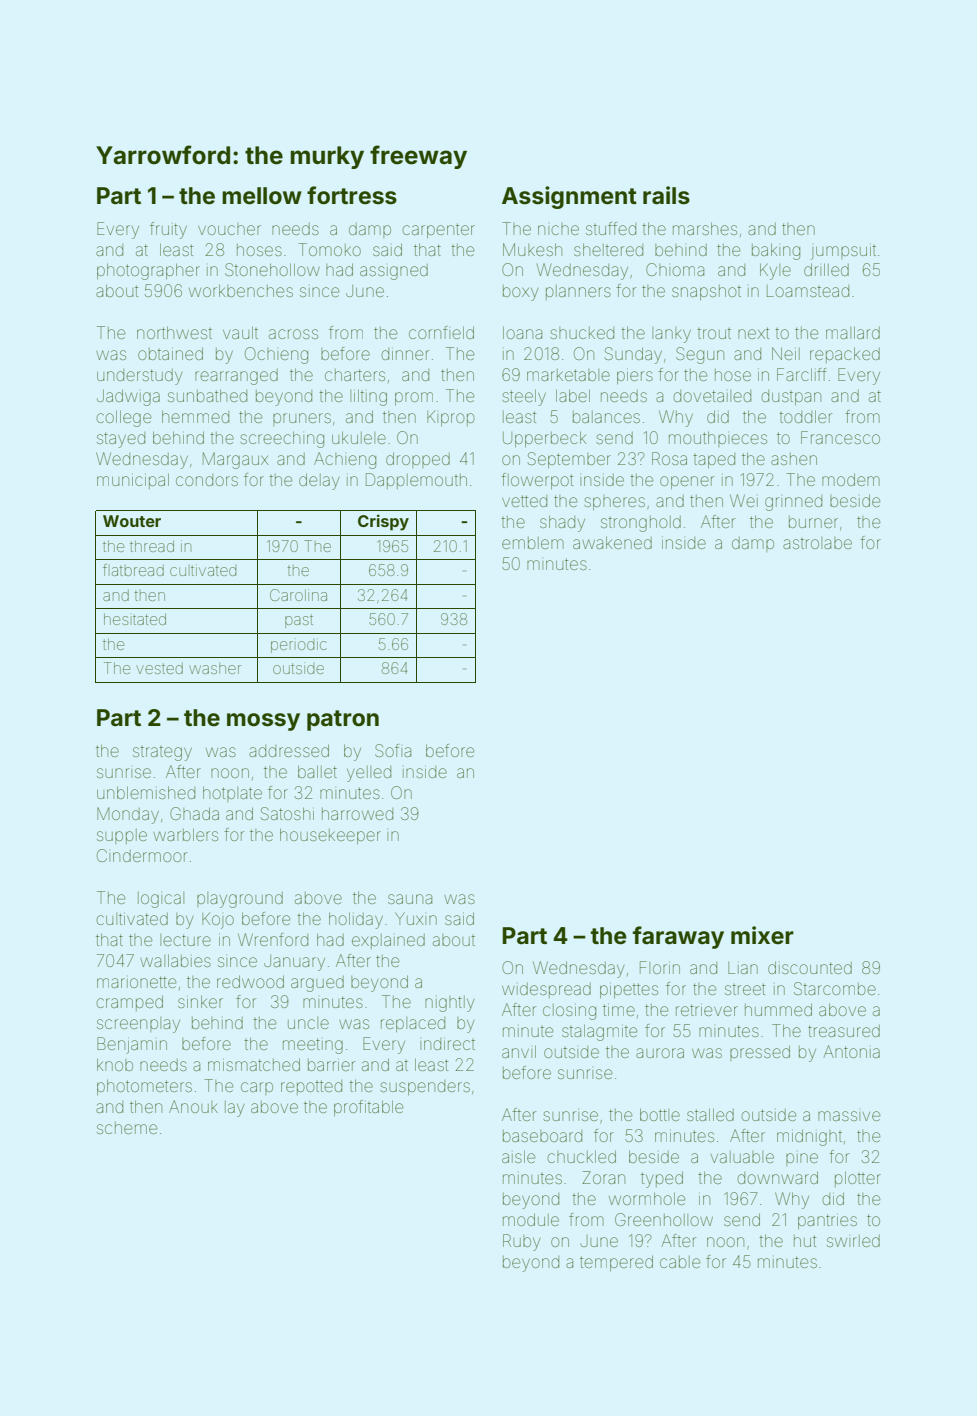 The image size is (977, 1416). What do you see at coordinates (394, 272) in the screenshot?
I see `assigned` at bounding box center [394, 272].
